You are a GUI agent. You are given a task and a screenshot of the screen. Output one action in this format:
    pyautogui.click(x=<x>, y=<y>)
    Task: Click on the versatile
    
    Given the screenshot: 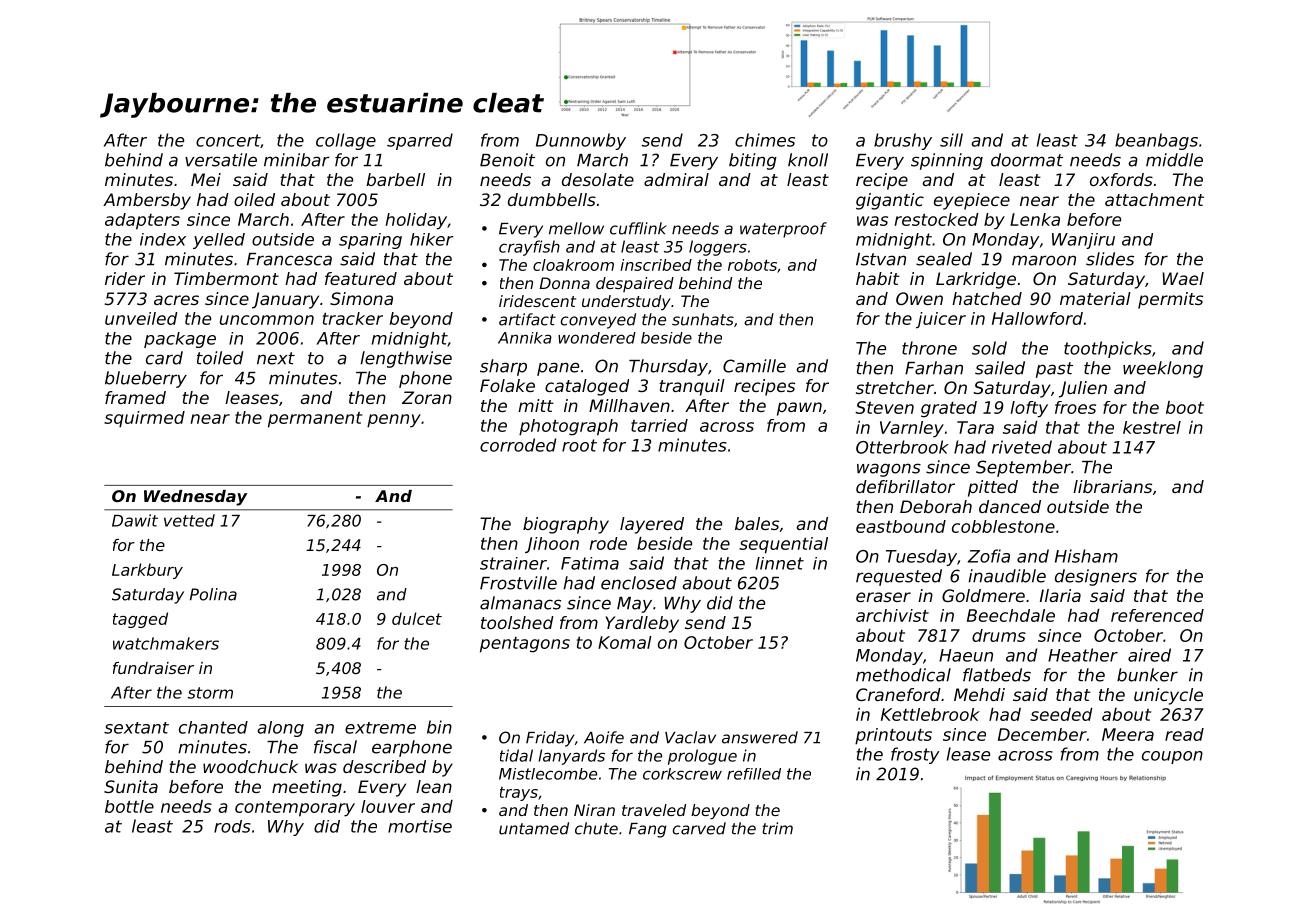 What is the action you would take?
    pyautogui.click(x=221, y=160)
